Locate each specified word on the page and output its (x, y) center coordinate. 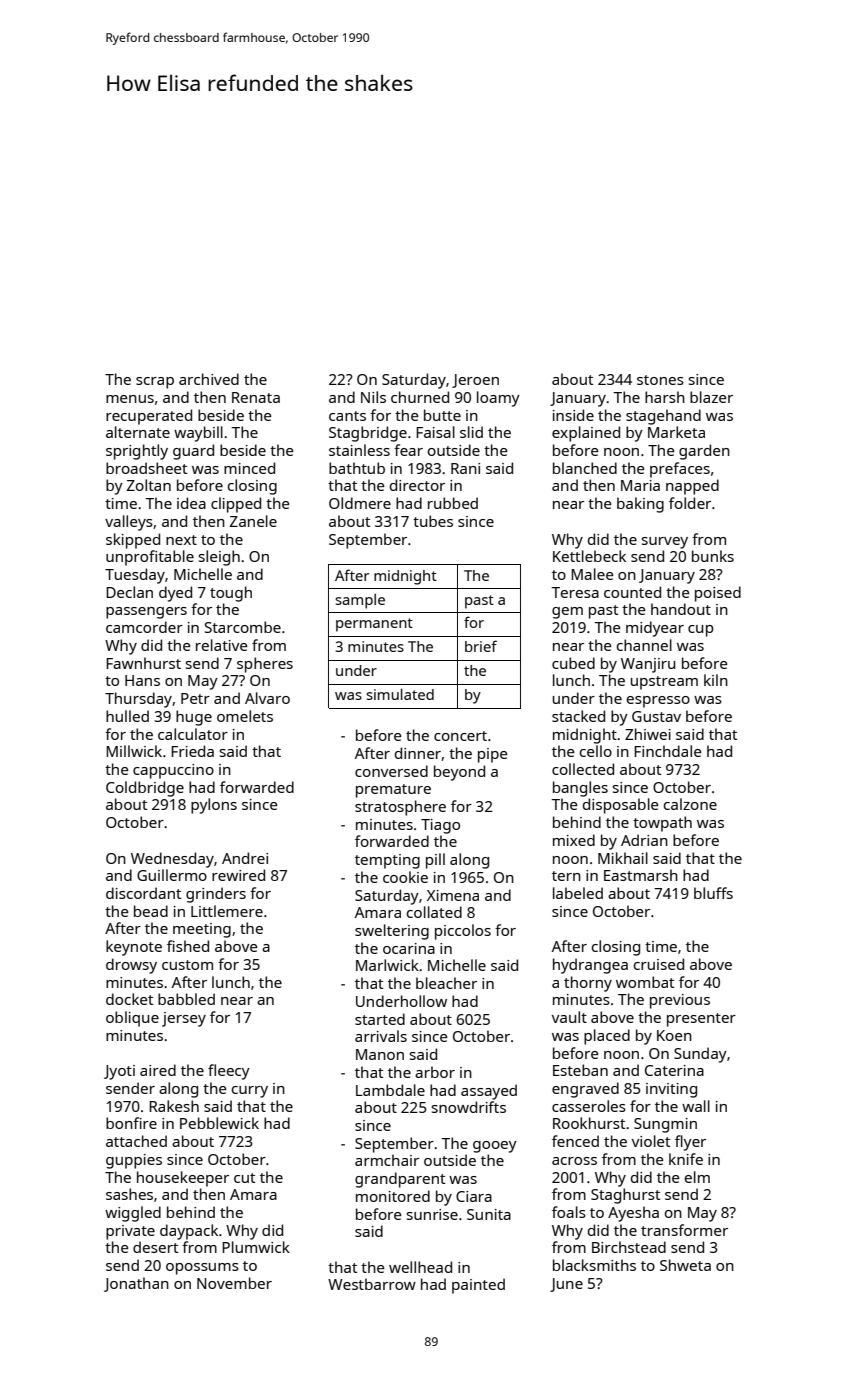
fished (188, 946)
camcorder (144, 627)
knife (686, 1159)
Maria (640, 485)
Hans (142, 680)
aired (158, 1070)
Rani (465, 468)
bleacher (446, 983)
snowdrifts (469, 1107)
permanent (374, 625)
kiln (716, 680)
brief (481, 646)
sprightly (137, 452)
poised (718, 594)
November (234, 1283)
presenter (701, 1020)
